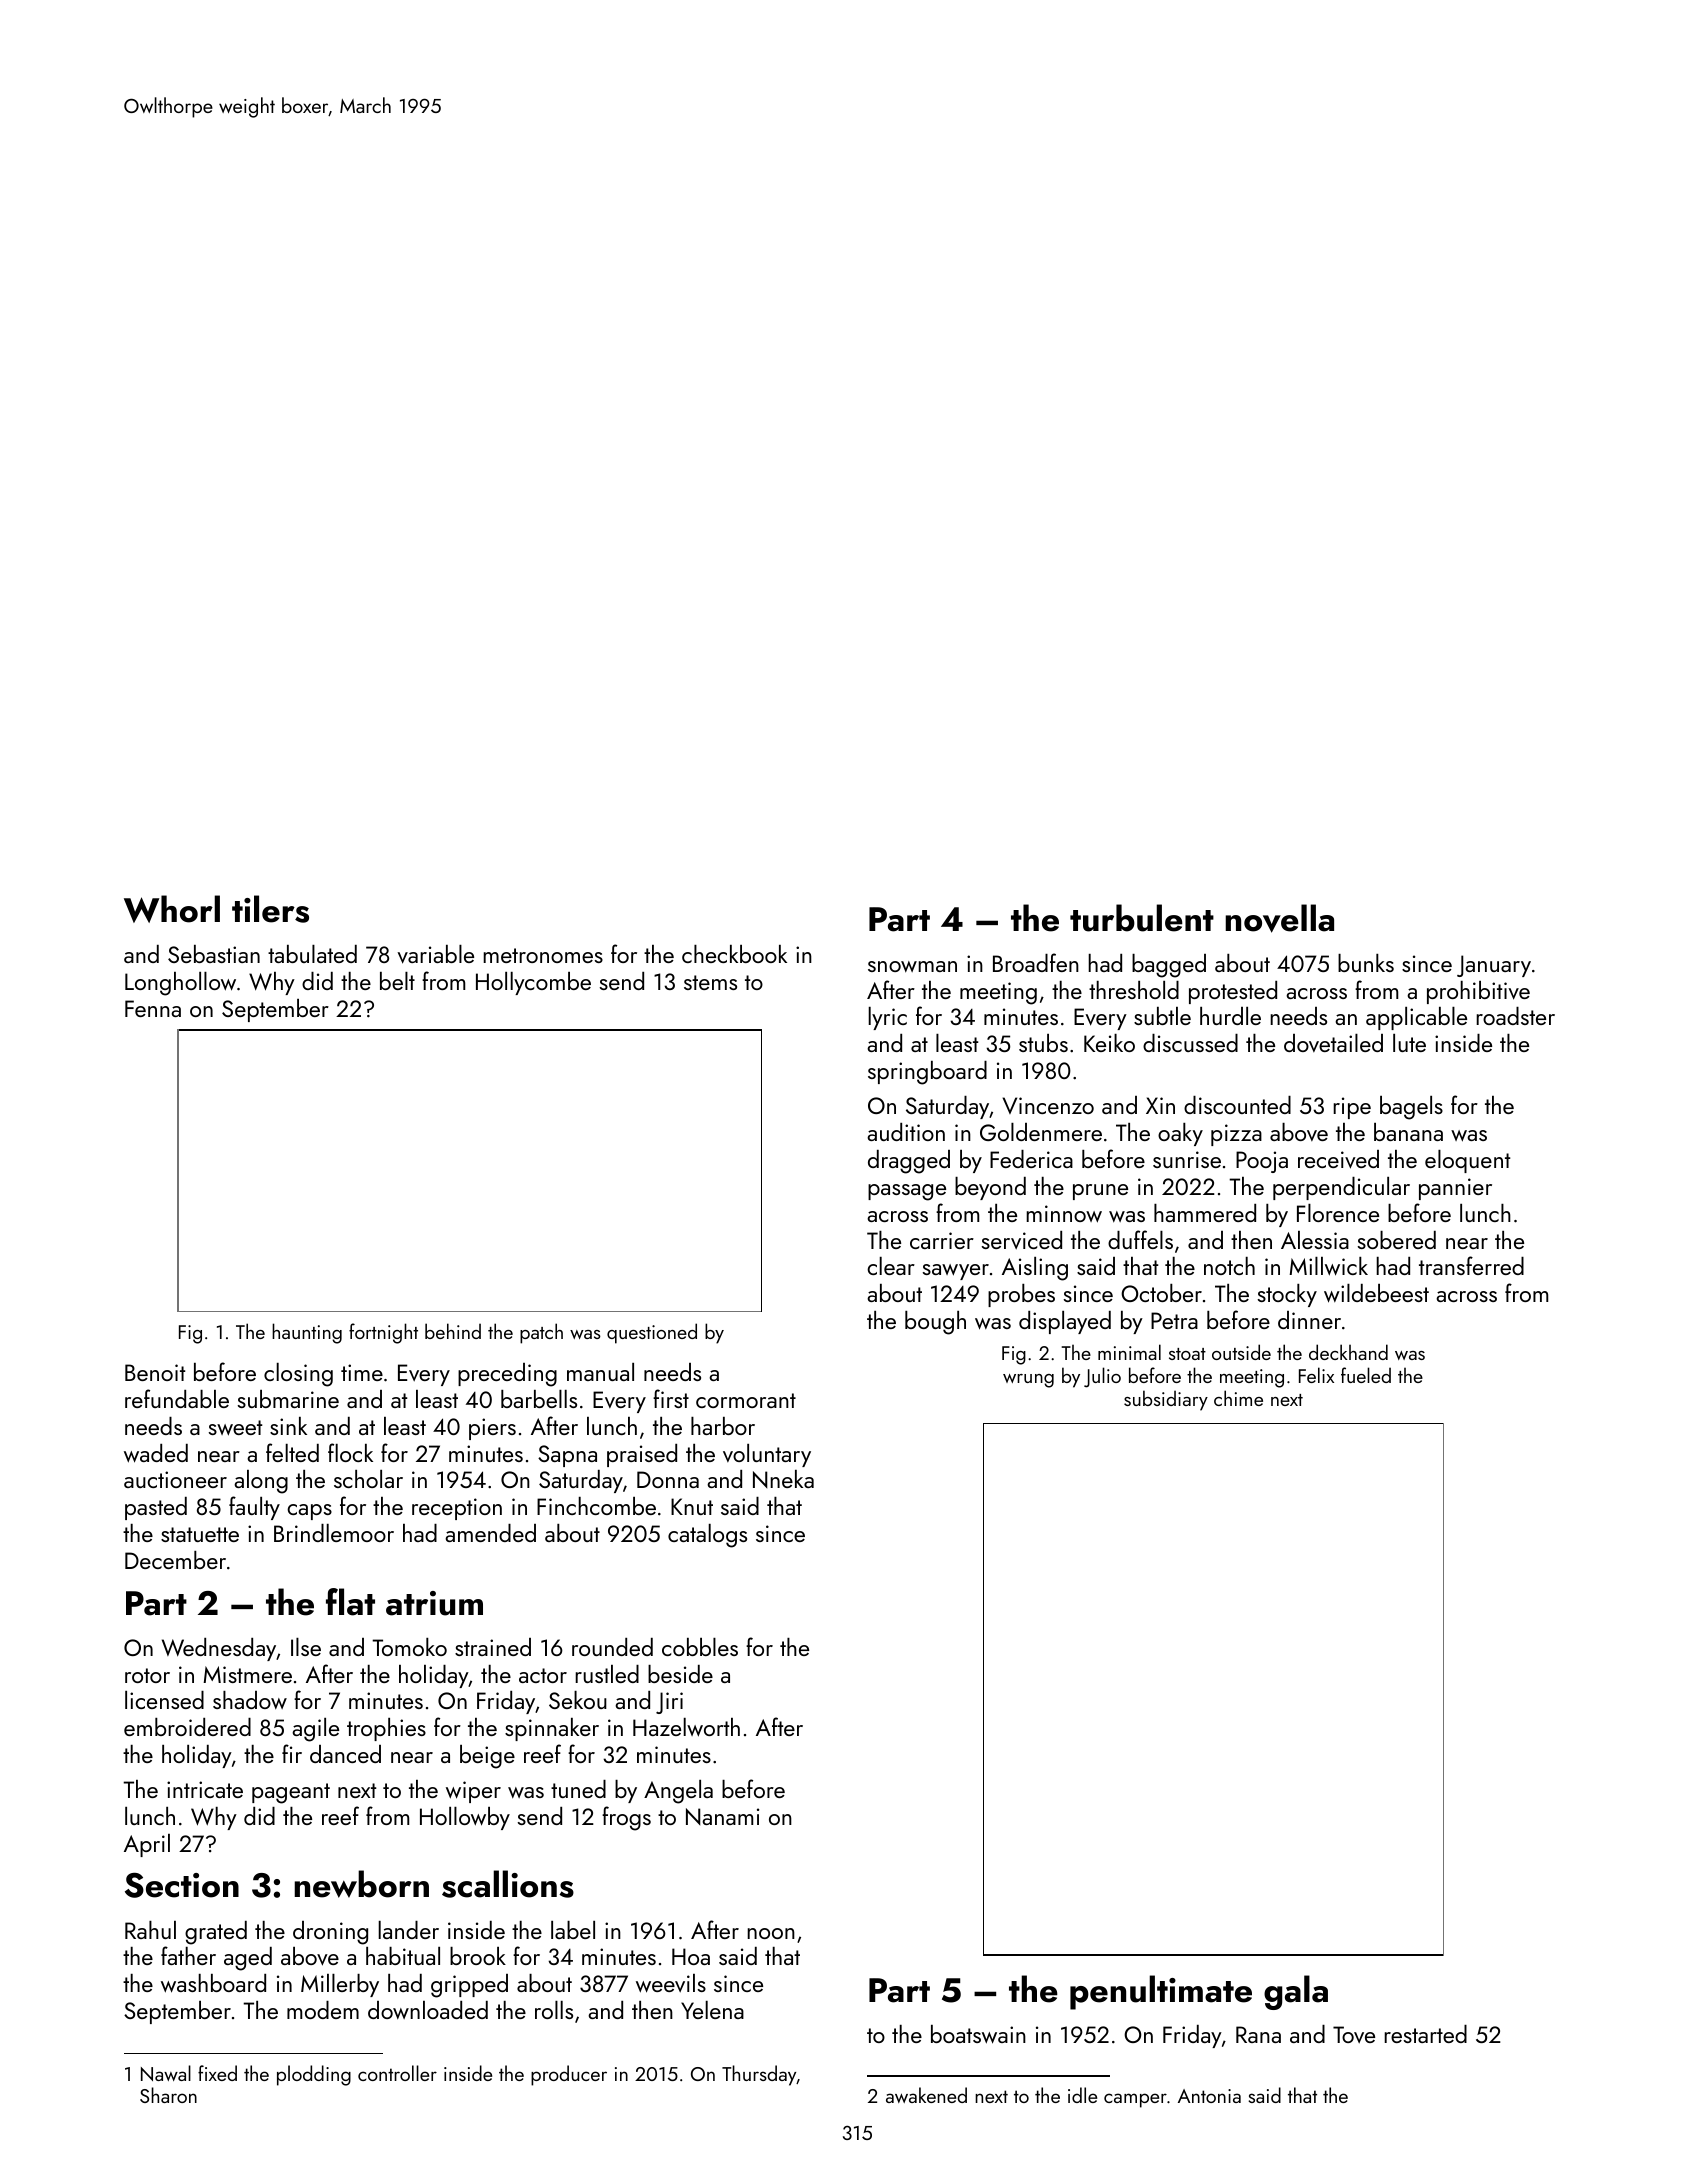  I want to click on Thursday, so click(759, 2075).
